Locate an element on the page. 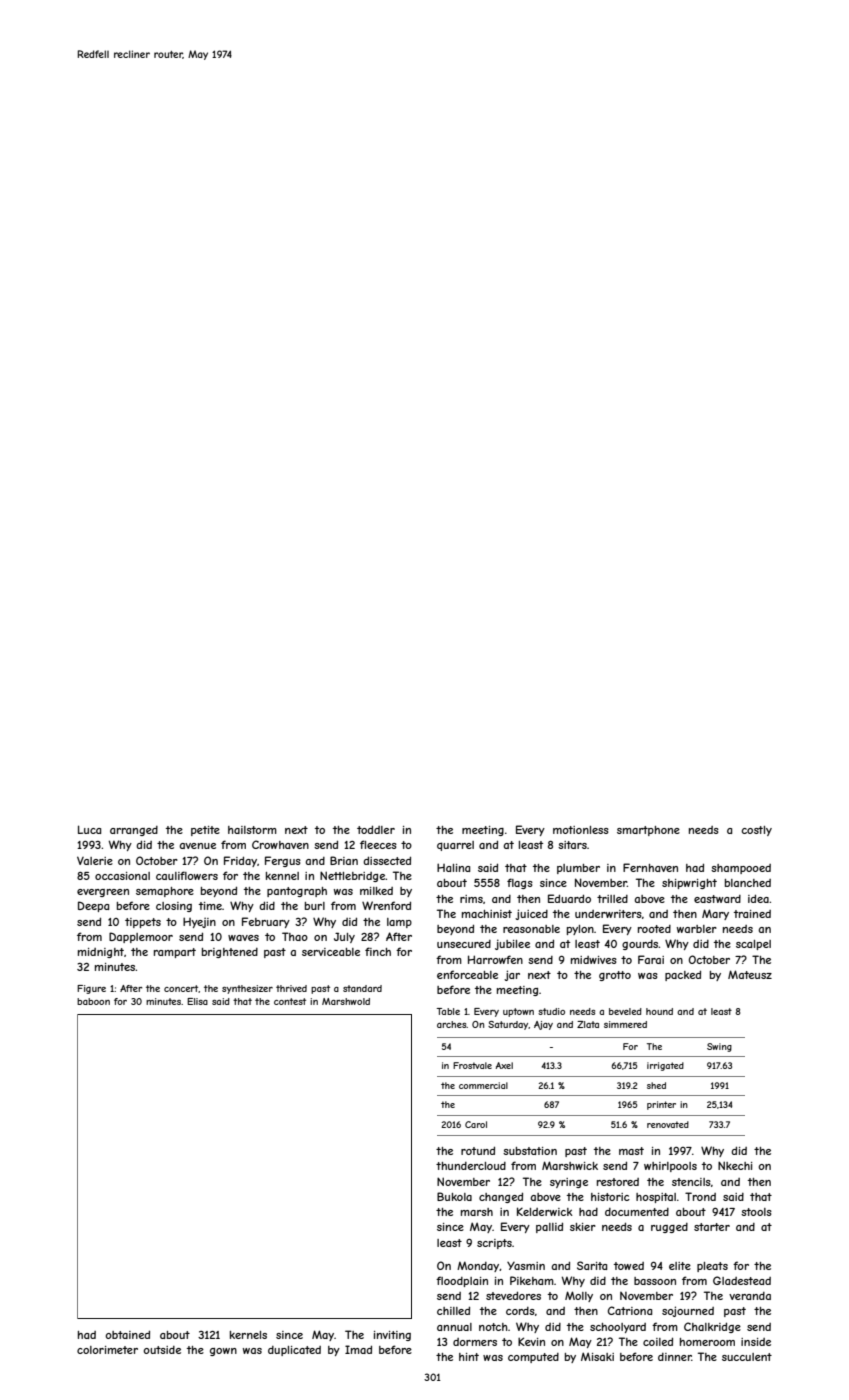  smartphone is located at coordinates (648, 831).
